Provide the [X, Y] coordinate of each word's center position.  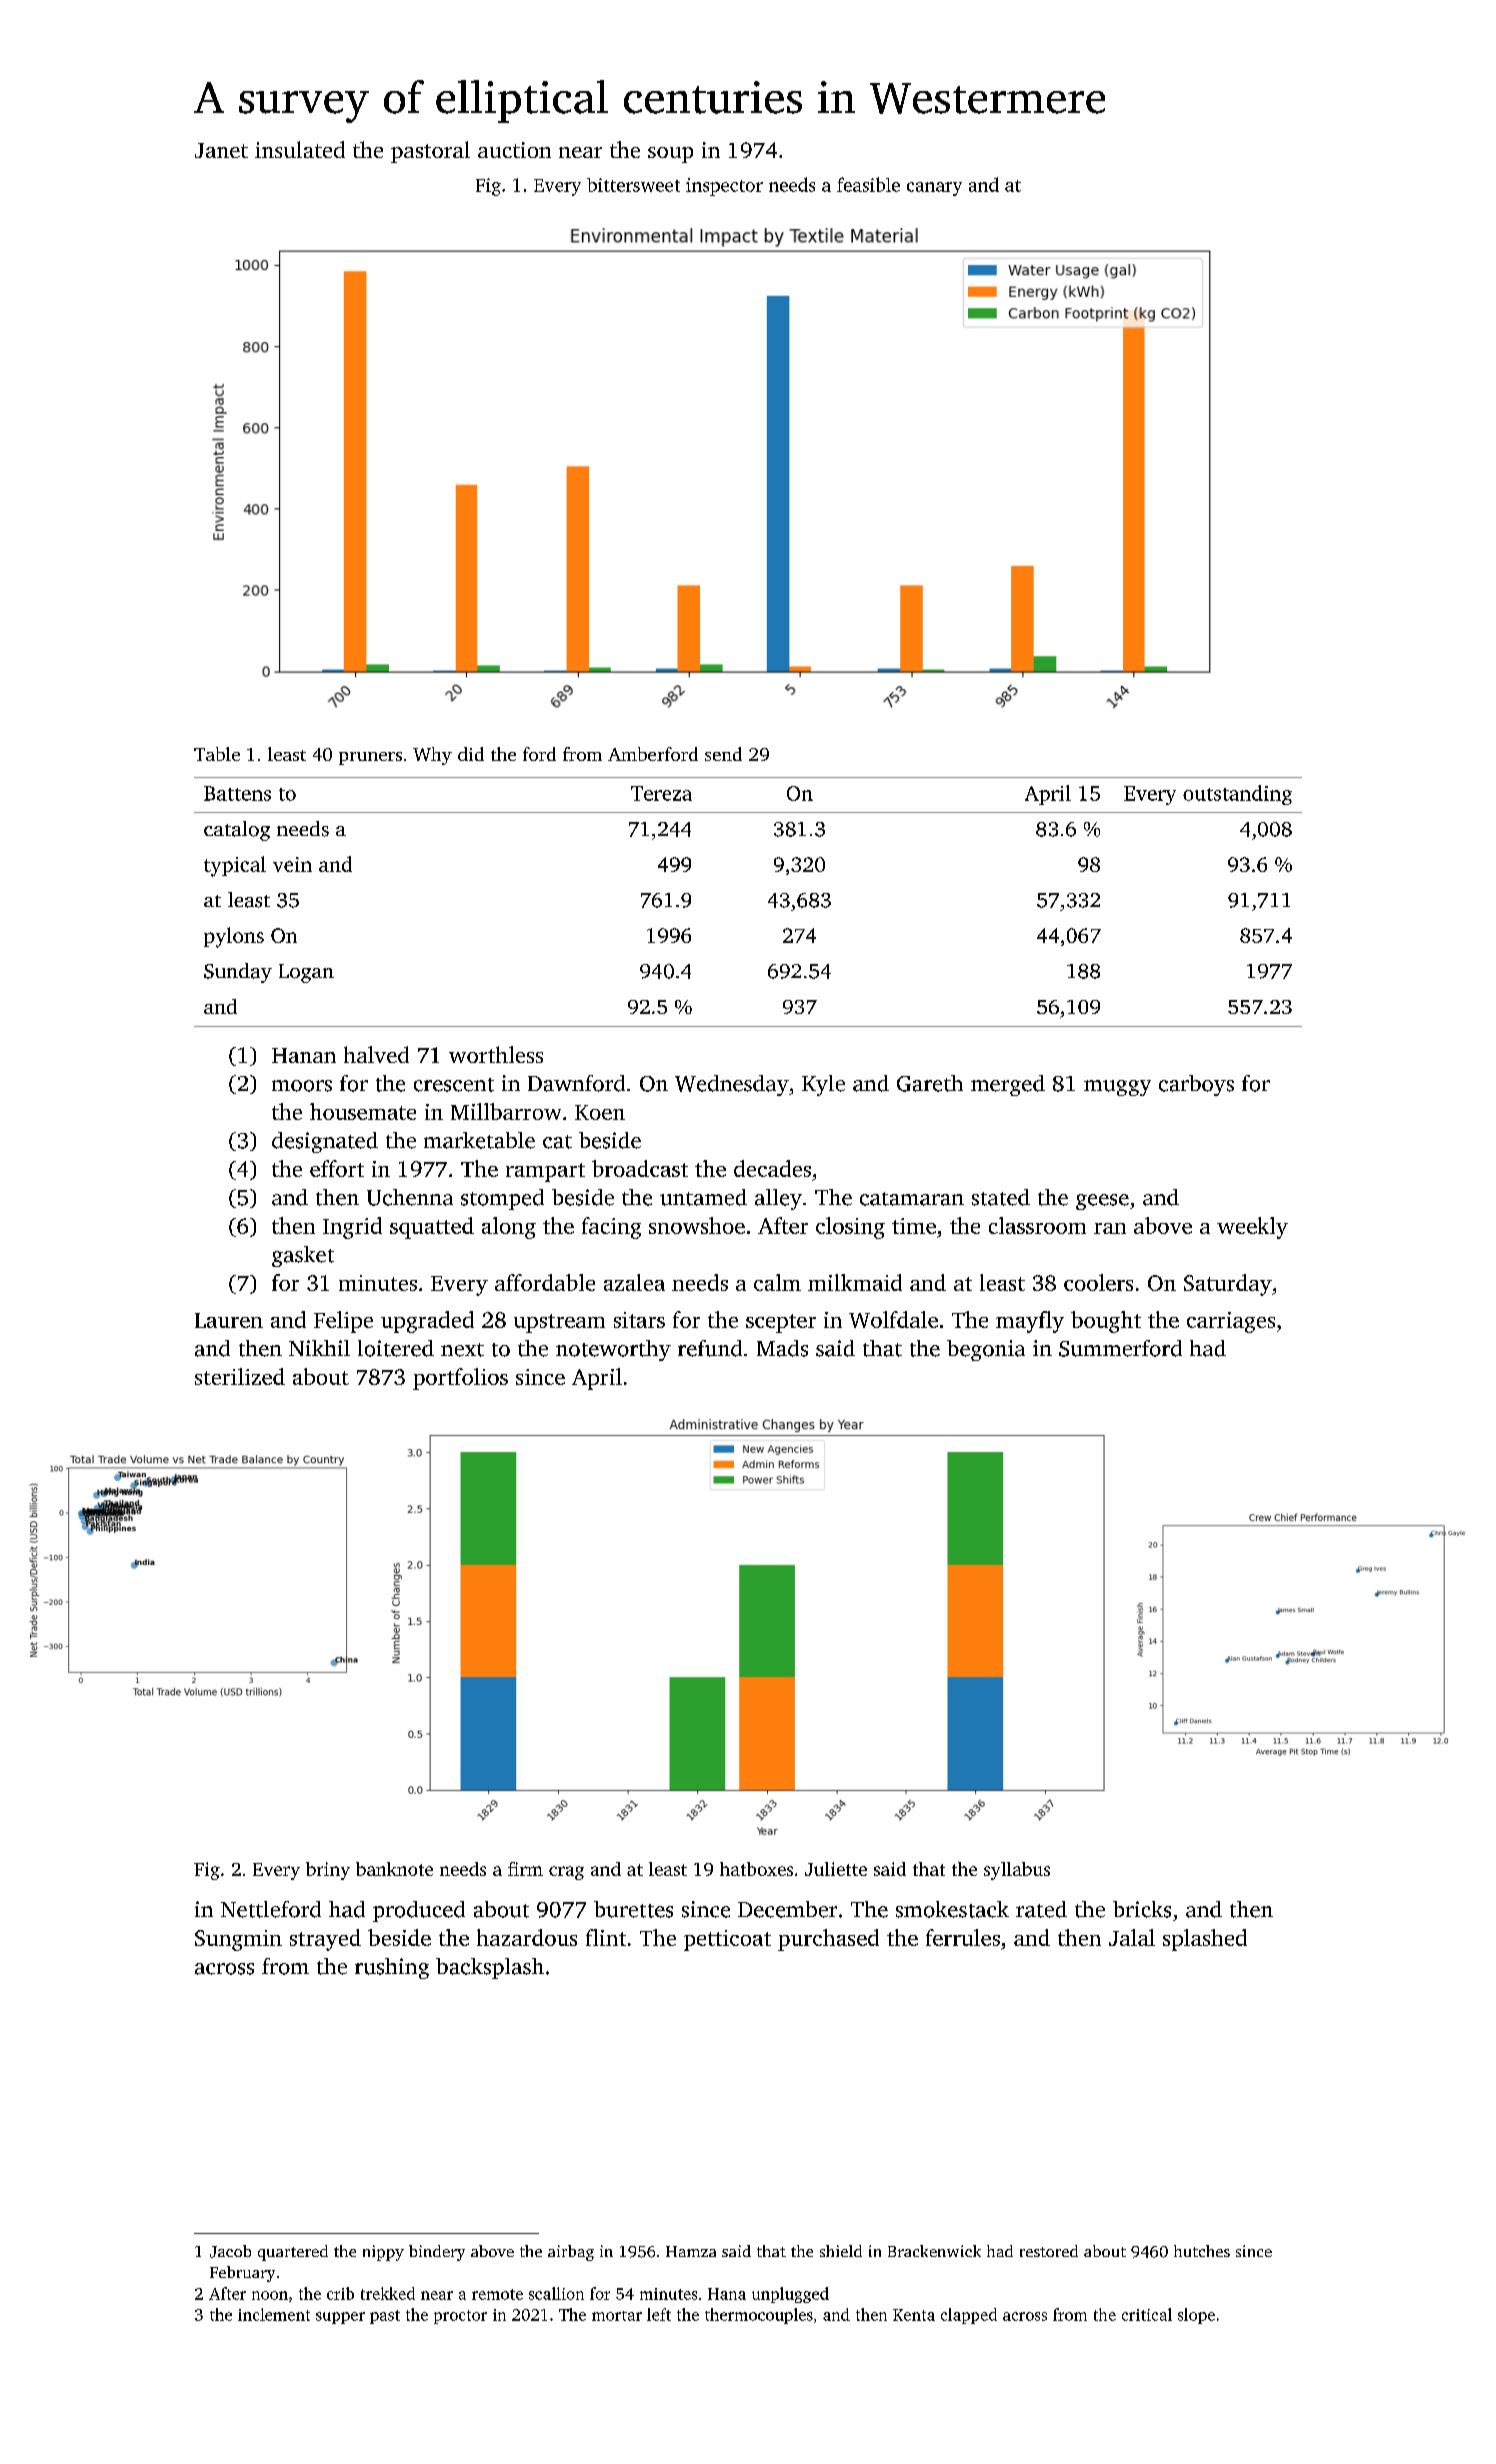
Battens [237, 793]
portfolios [460, 1379]
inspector [724, 187]
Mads [782, 1348]
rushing [392, 1968]
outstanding [1237, 795]
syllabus [1017, 1871]
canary [934, 189]
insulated [300, 149]
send [723, 754]
